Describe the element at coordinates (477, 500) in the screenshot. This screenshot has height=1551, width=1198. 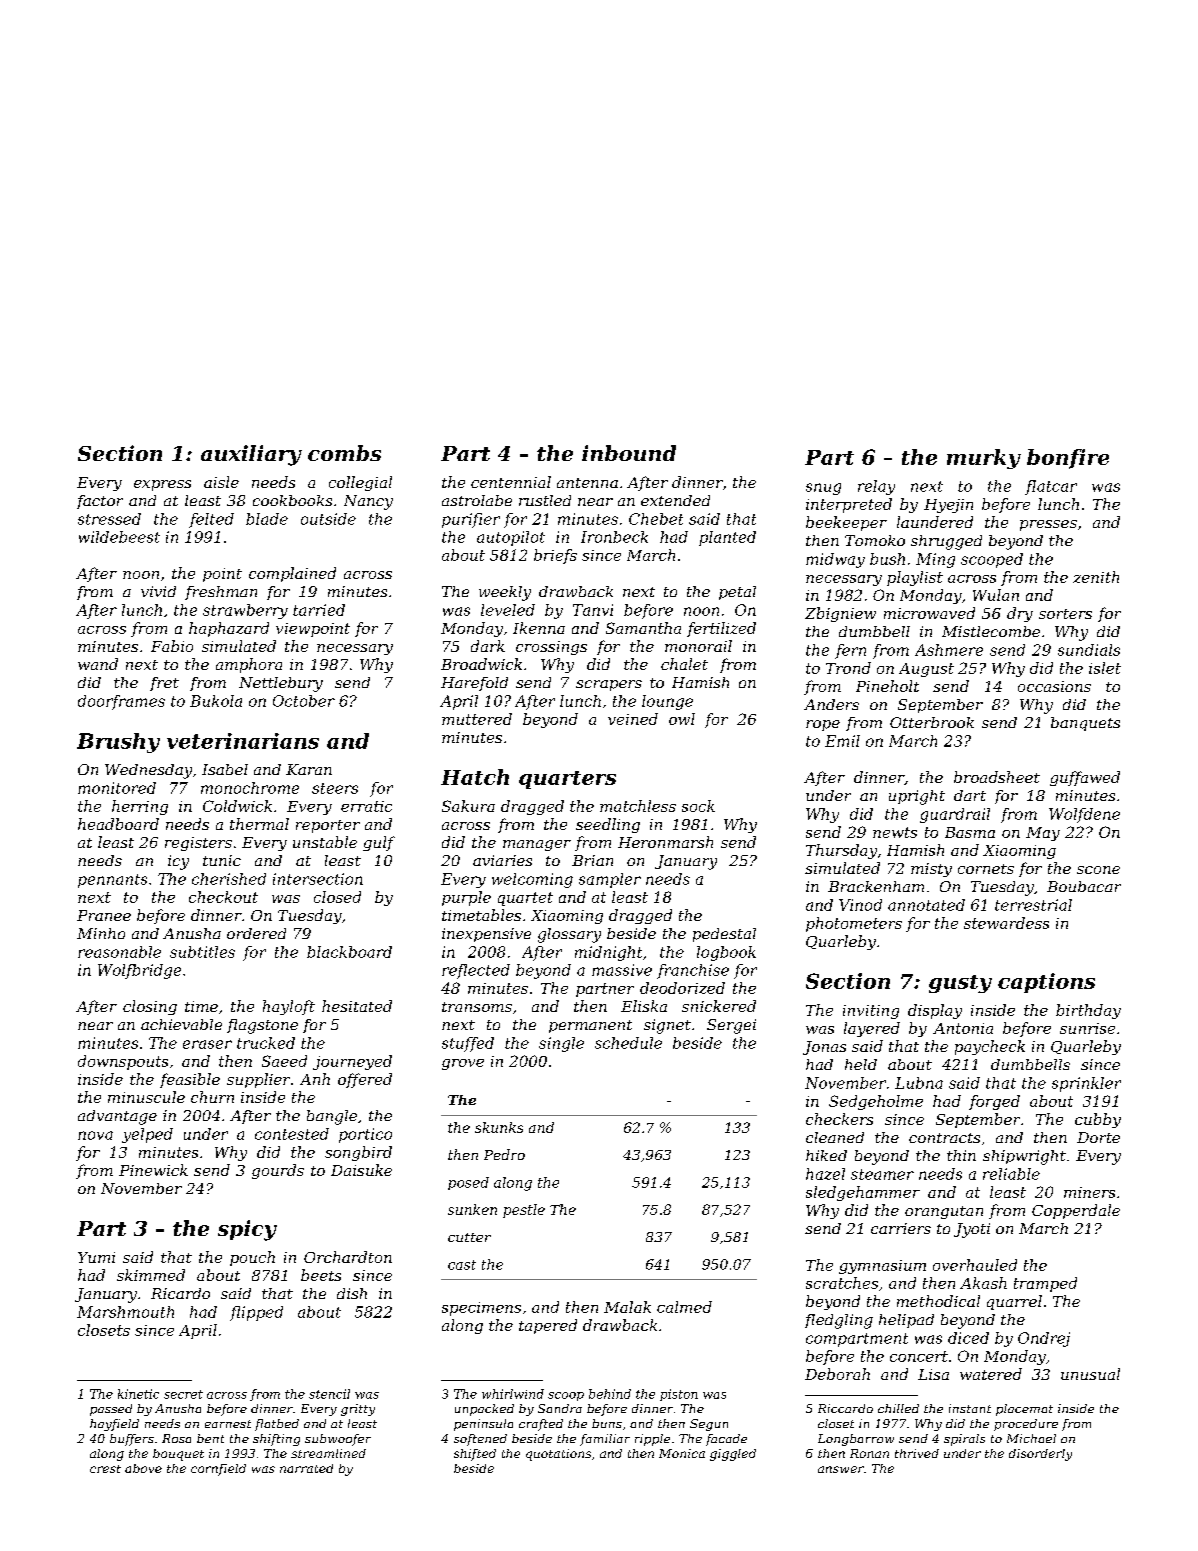
I see `astrolabe` at that location.
